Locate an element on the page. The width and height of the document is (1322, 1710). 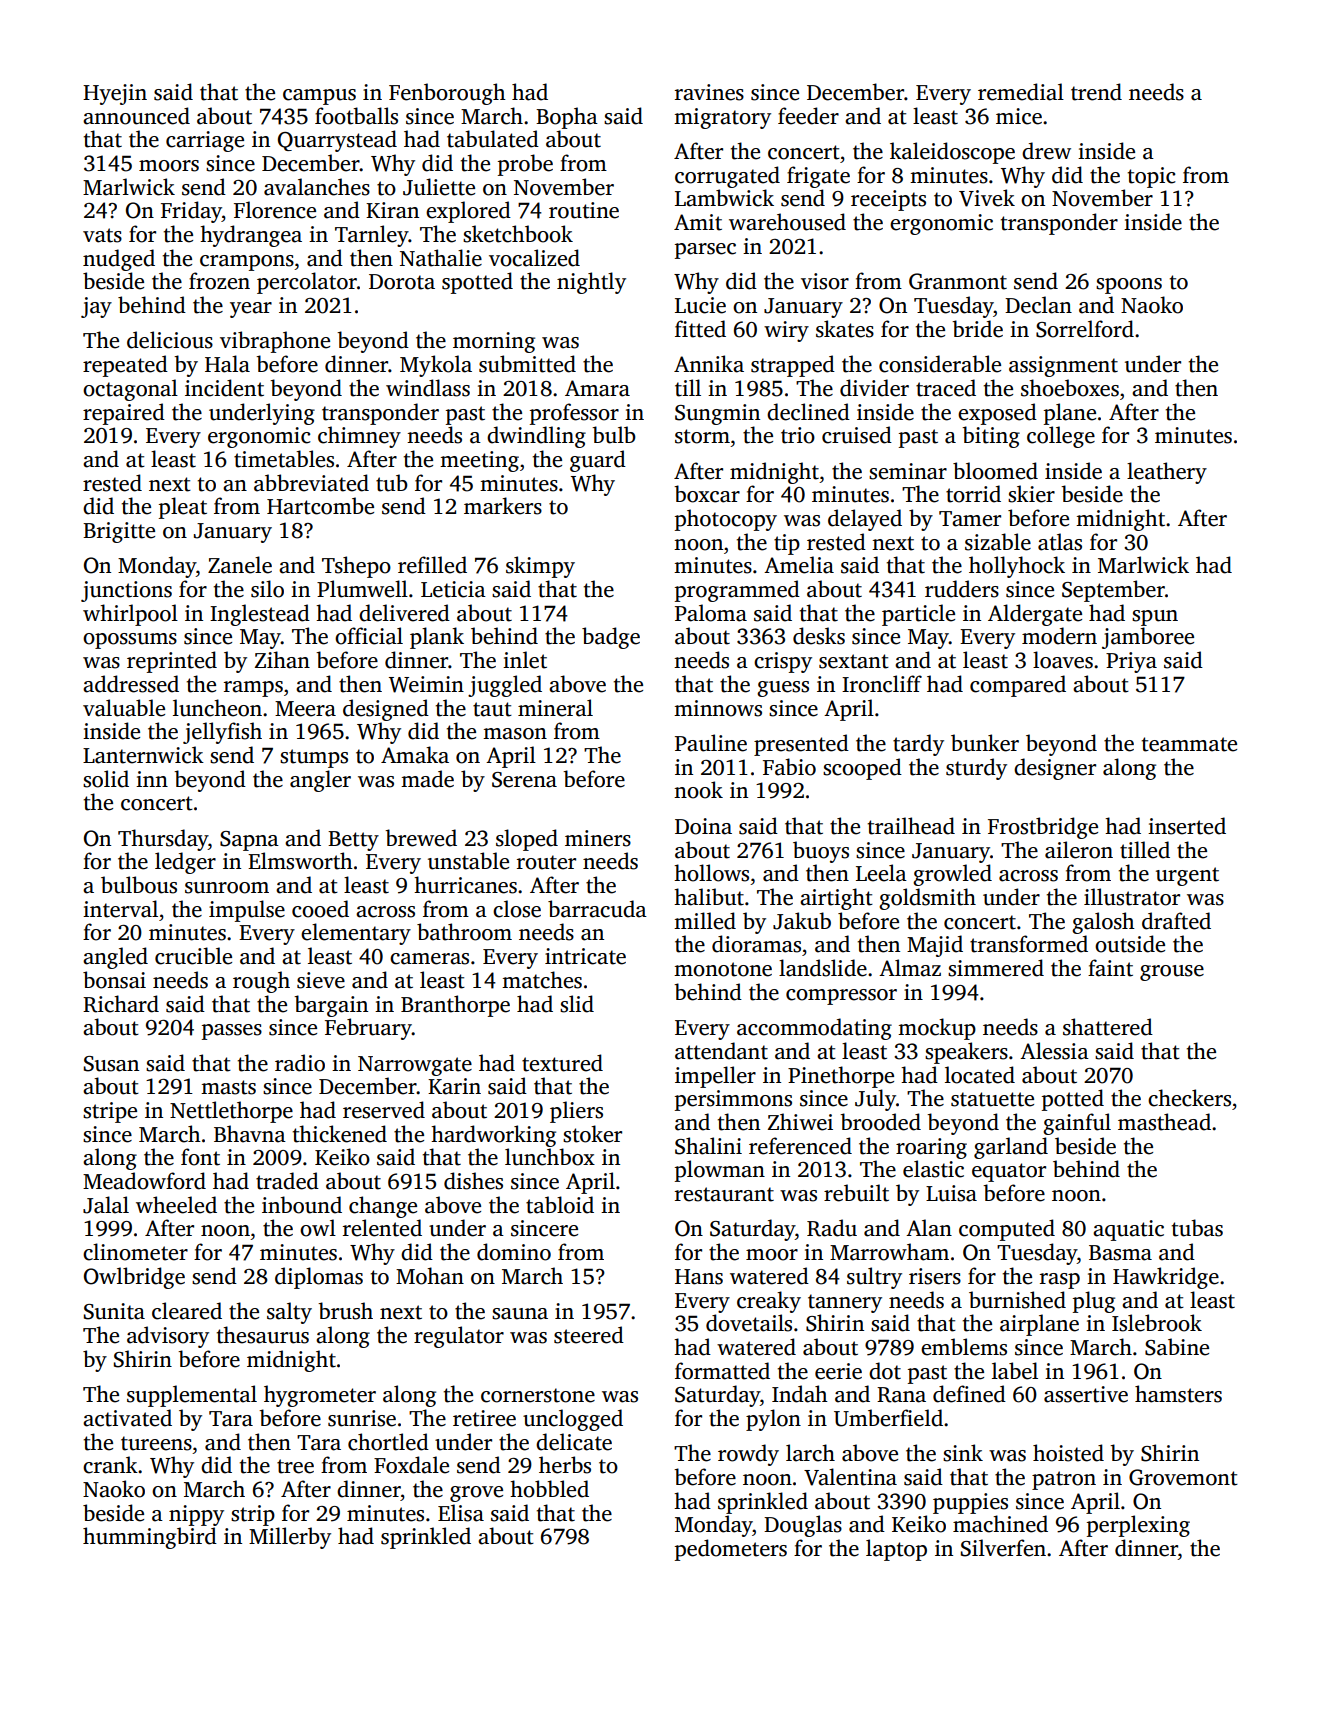
crucible is located at coordinates (193, 956).
